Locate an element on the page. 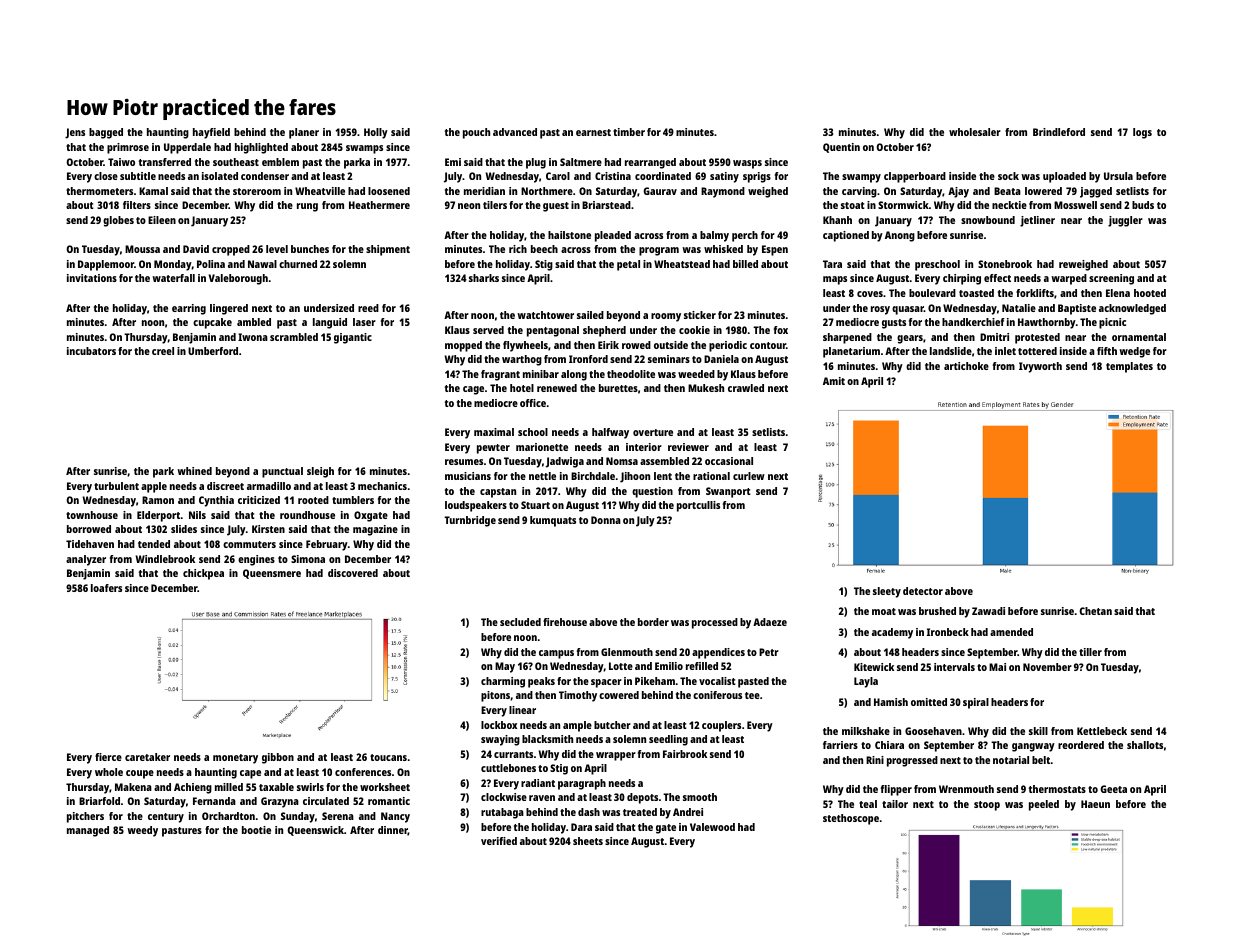 This image has height=952, width=1233. fierce is located at coordinates (108, 757).
